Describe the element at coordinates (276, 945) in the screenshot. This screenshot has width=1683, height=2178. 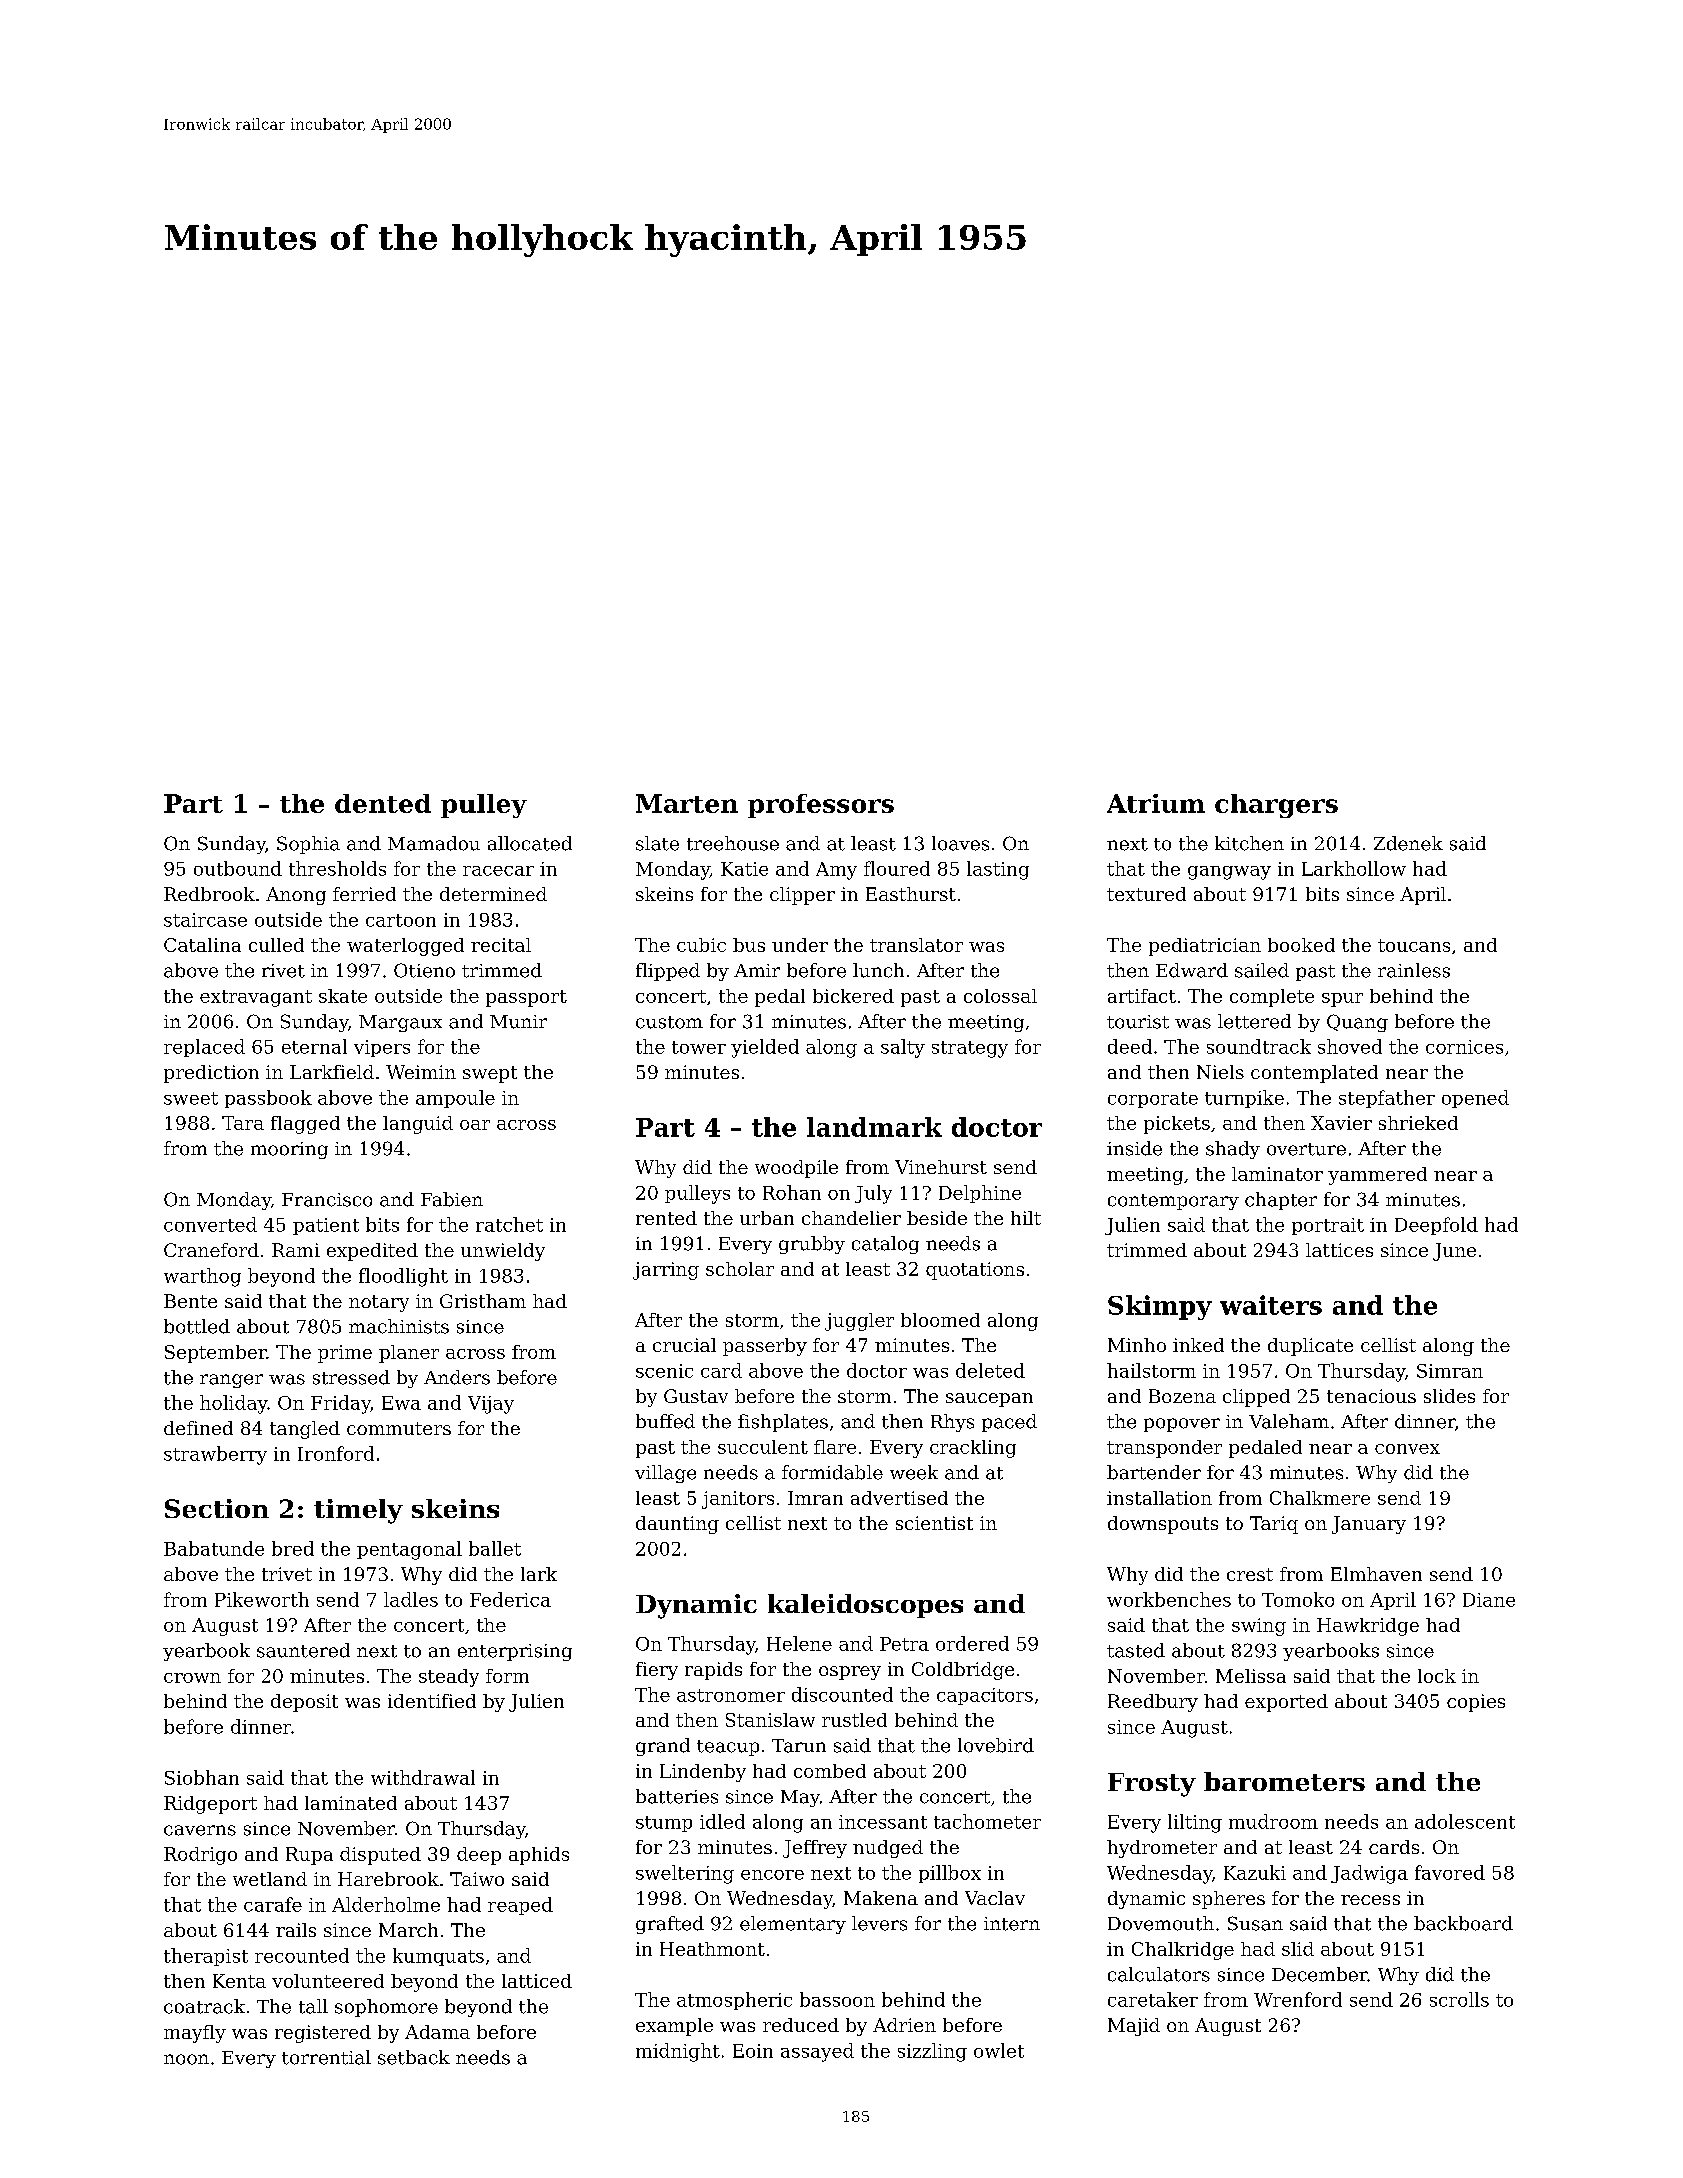
I see `culled` at that location.
